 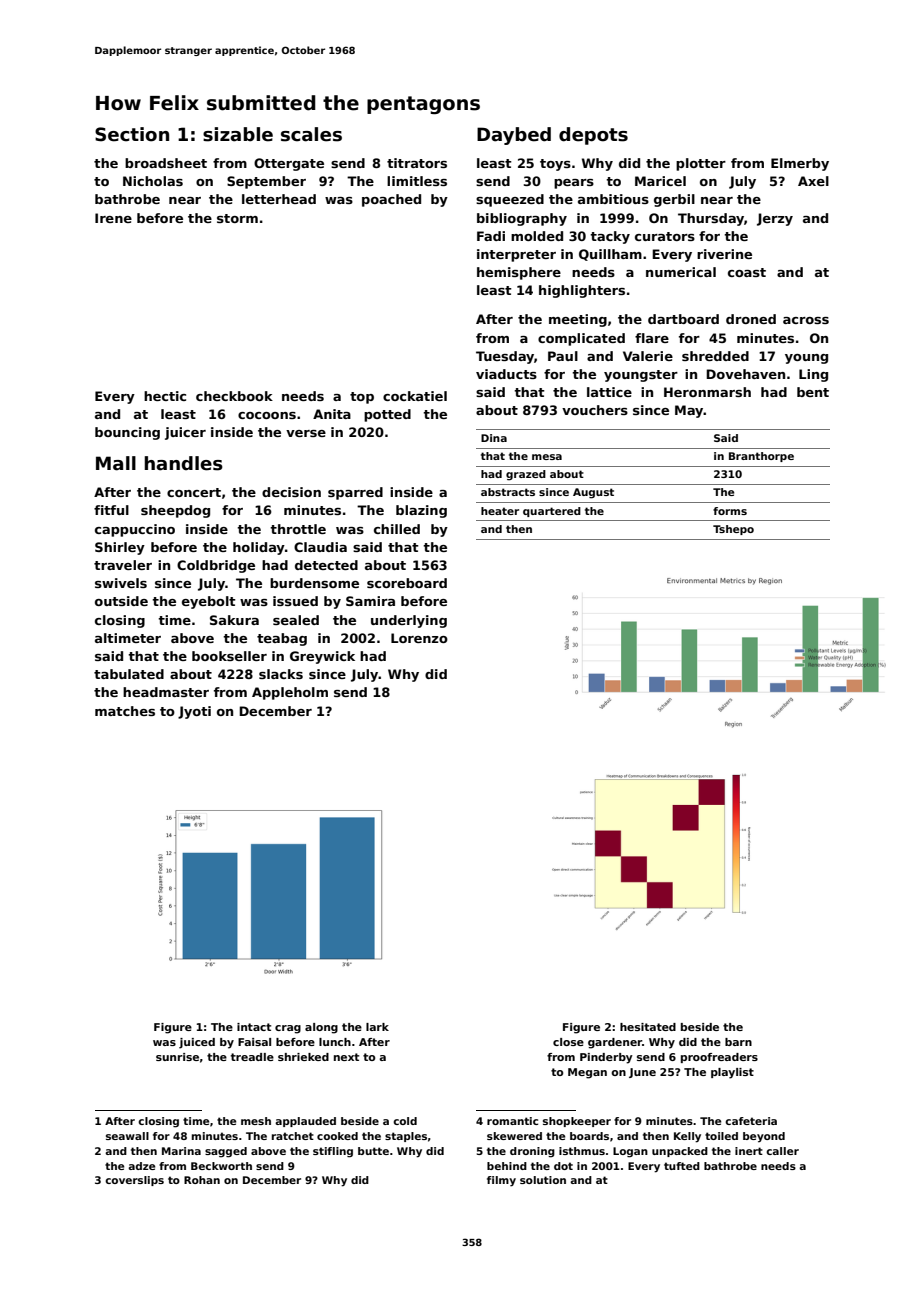 I want to click on forms, so click(x=730, y=511).
